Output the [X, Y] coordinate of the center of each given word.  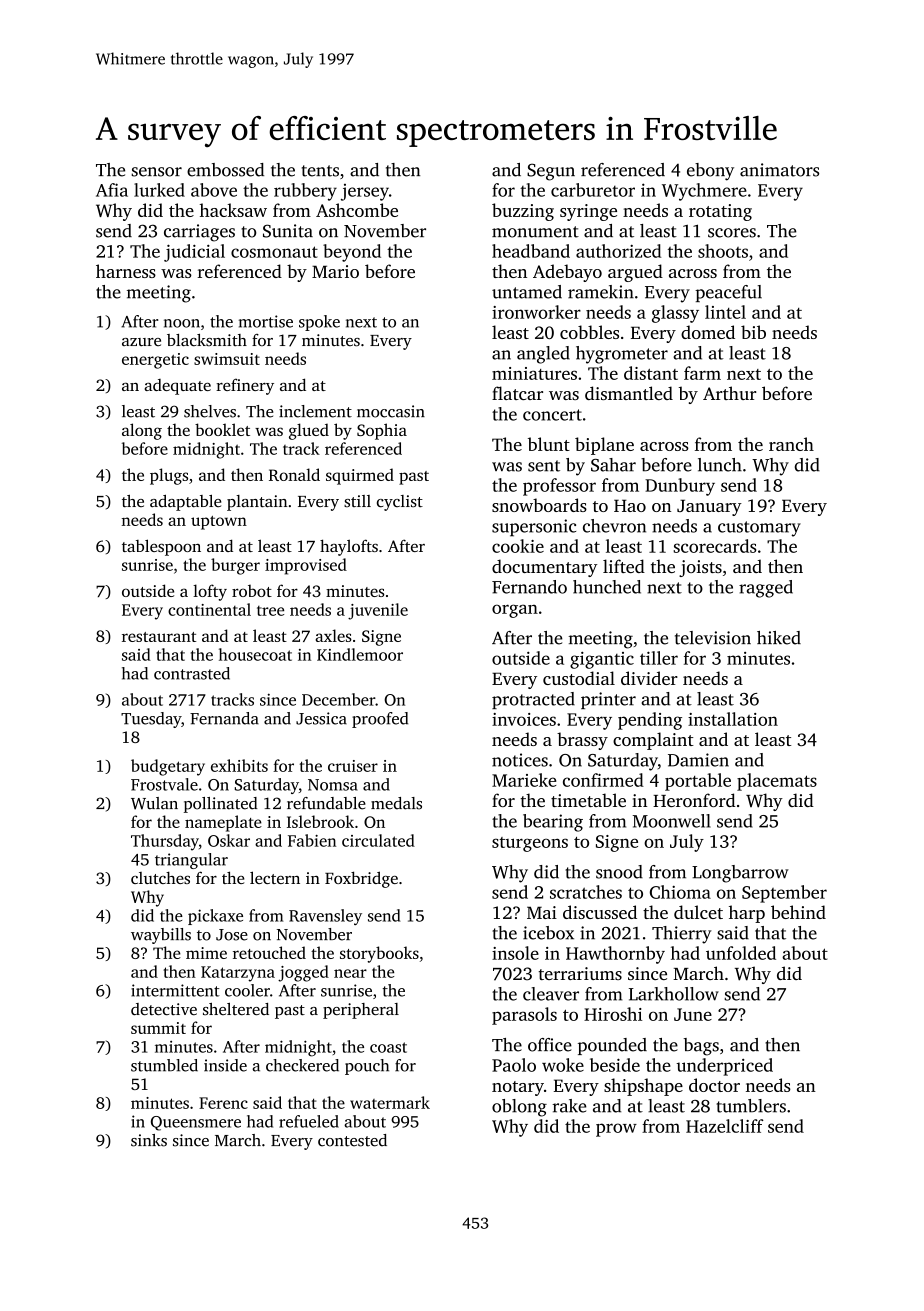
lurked [159, 190]
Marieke [524, 780]
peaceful [728, 293]
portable [698, 782]
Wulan [154, 803]
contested [352, 1140]
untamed [527, 292]
